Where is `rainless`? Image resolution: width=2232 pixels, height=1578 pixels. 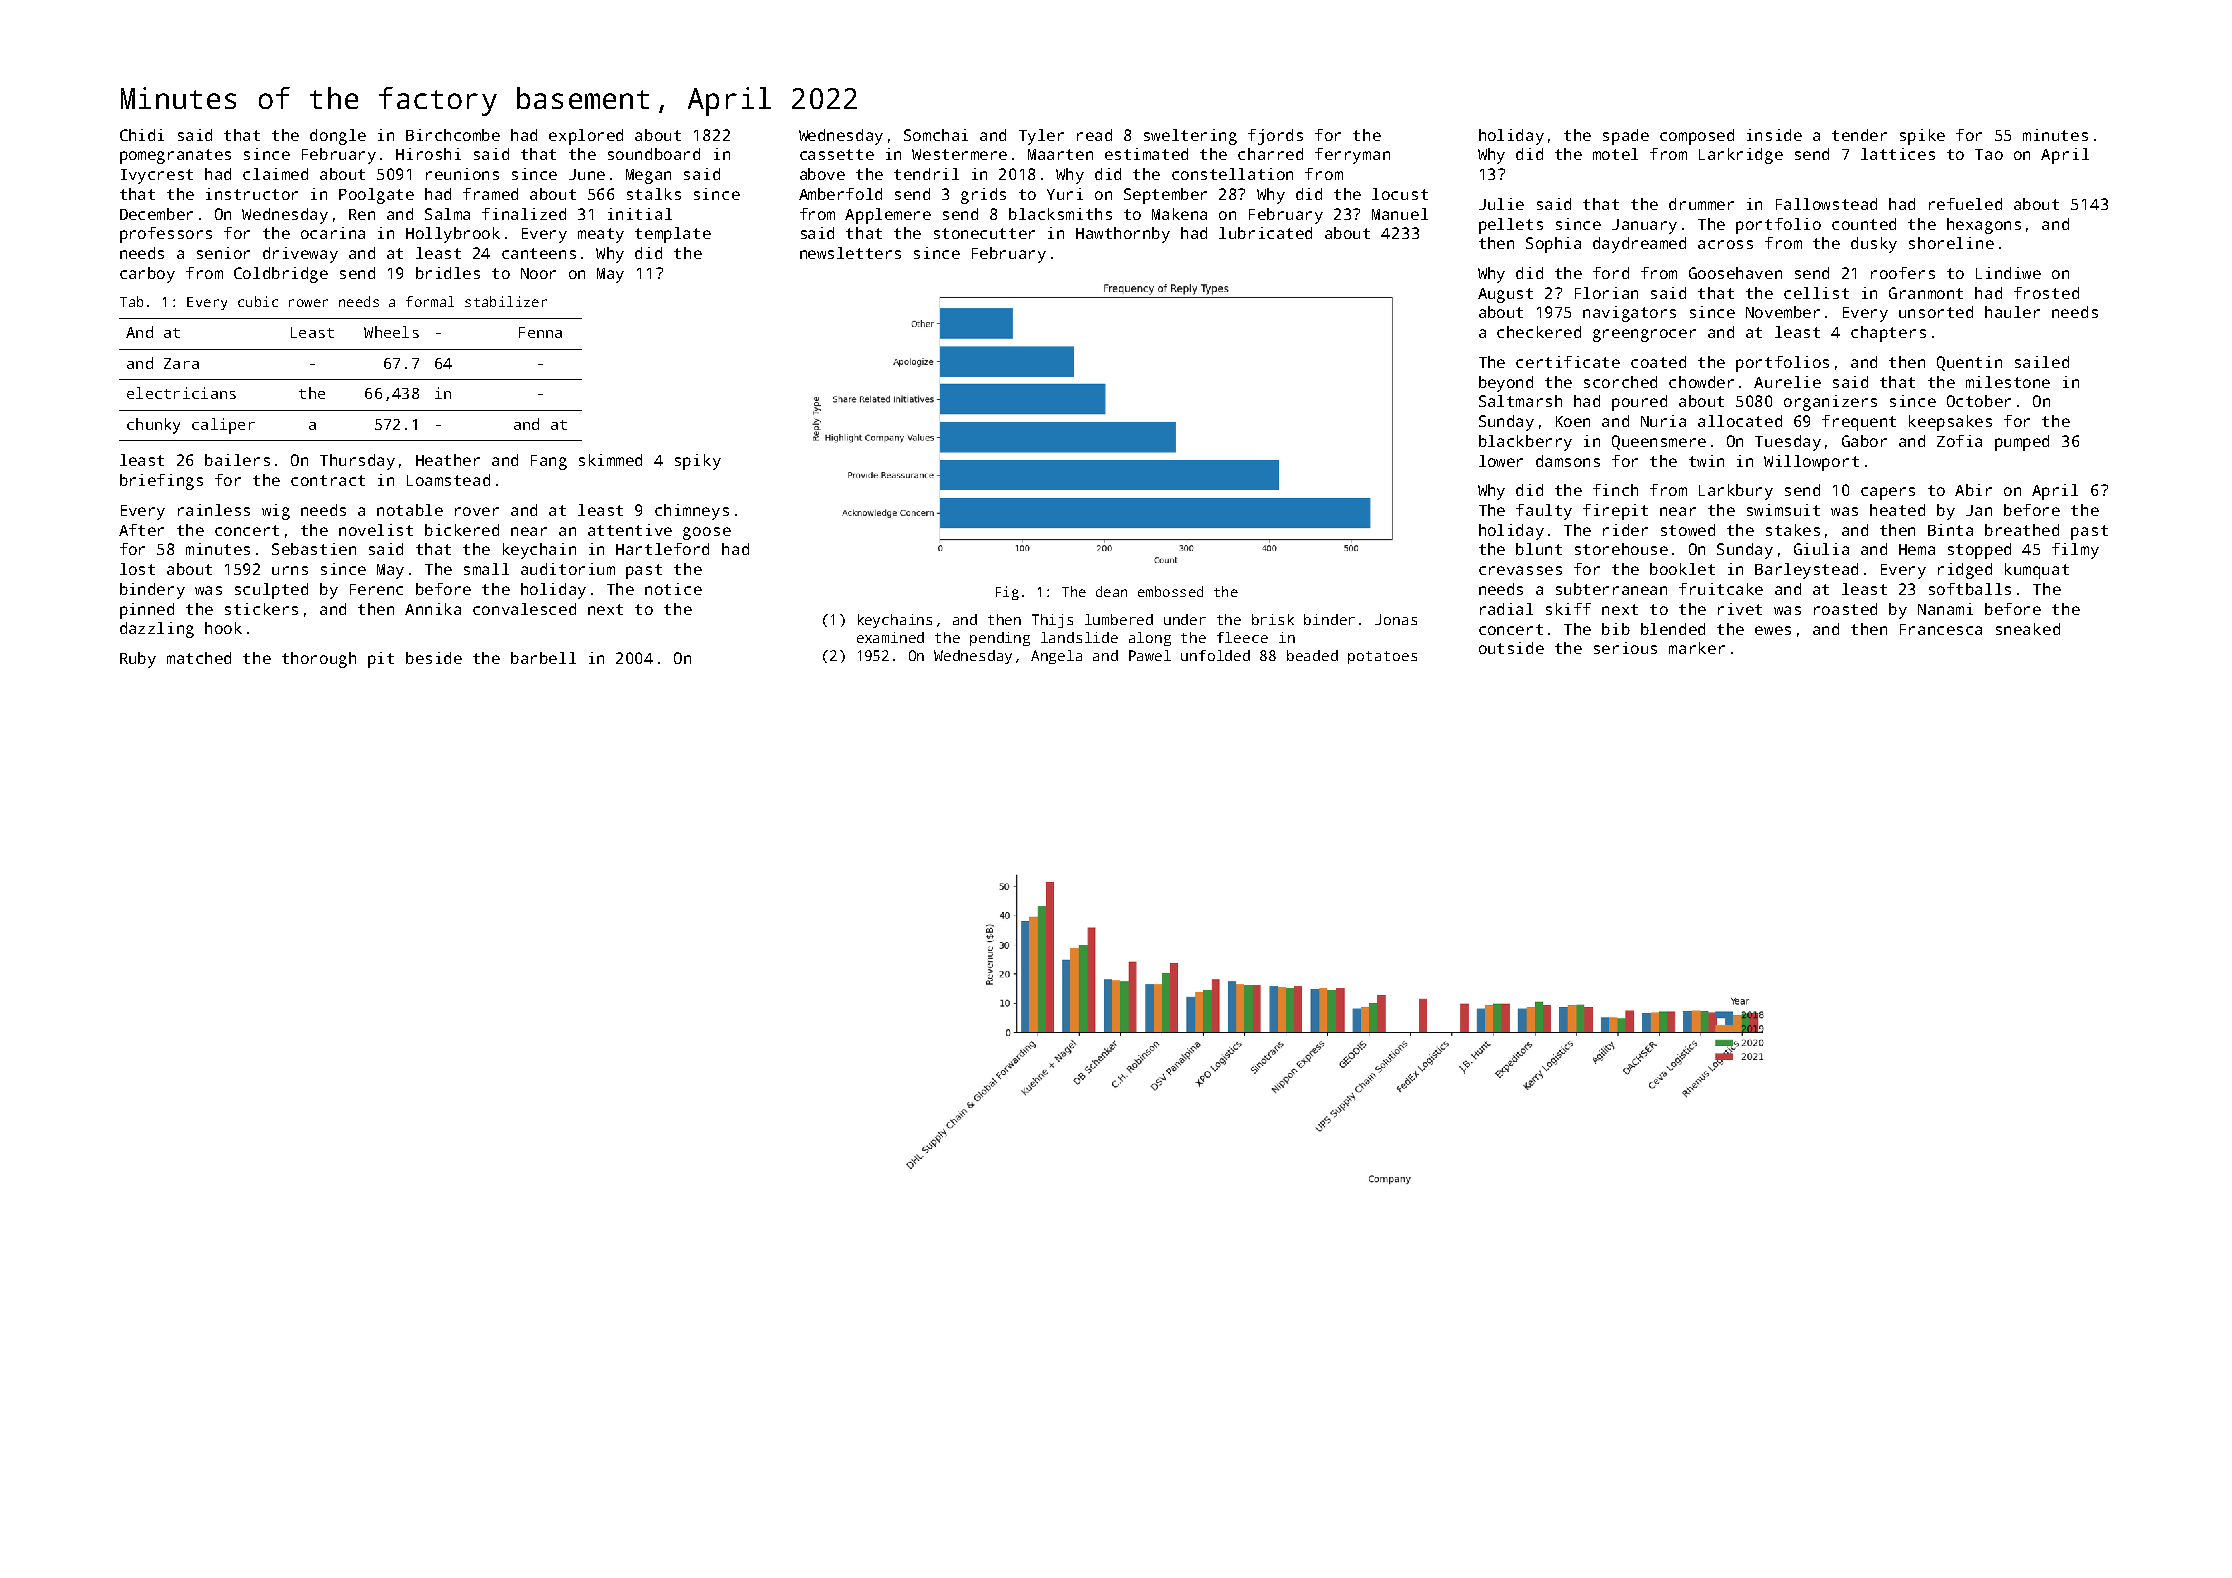
rainless is located at coordinates (214, 510).
